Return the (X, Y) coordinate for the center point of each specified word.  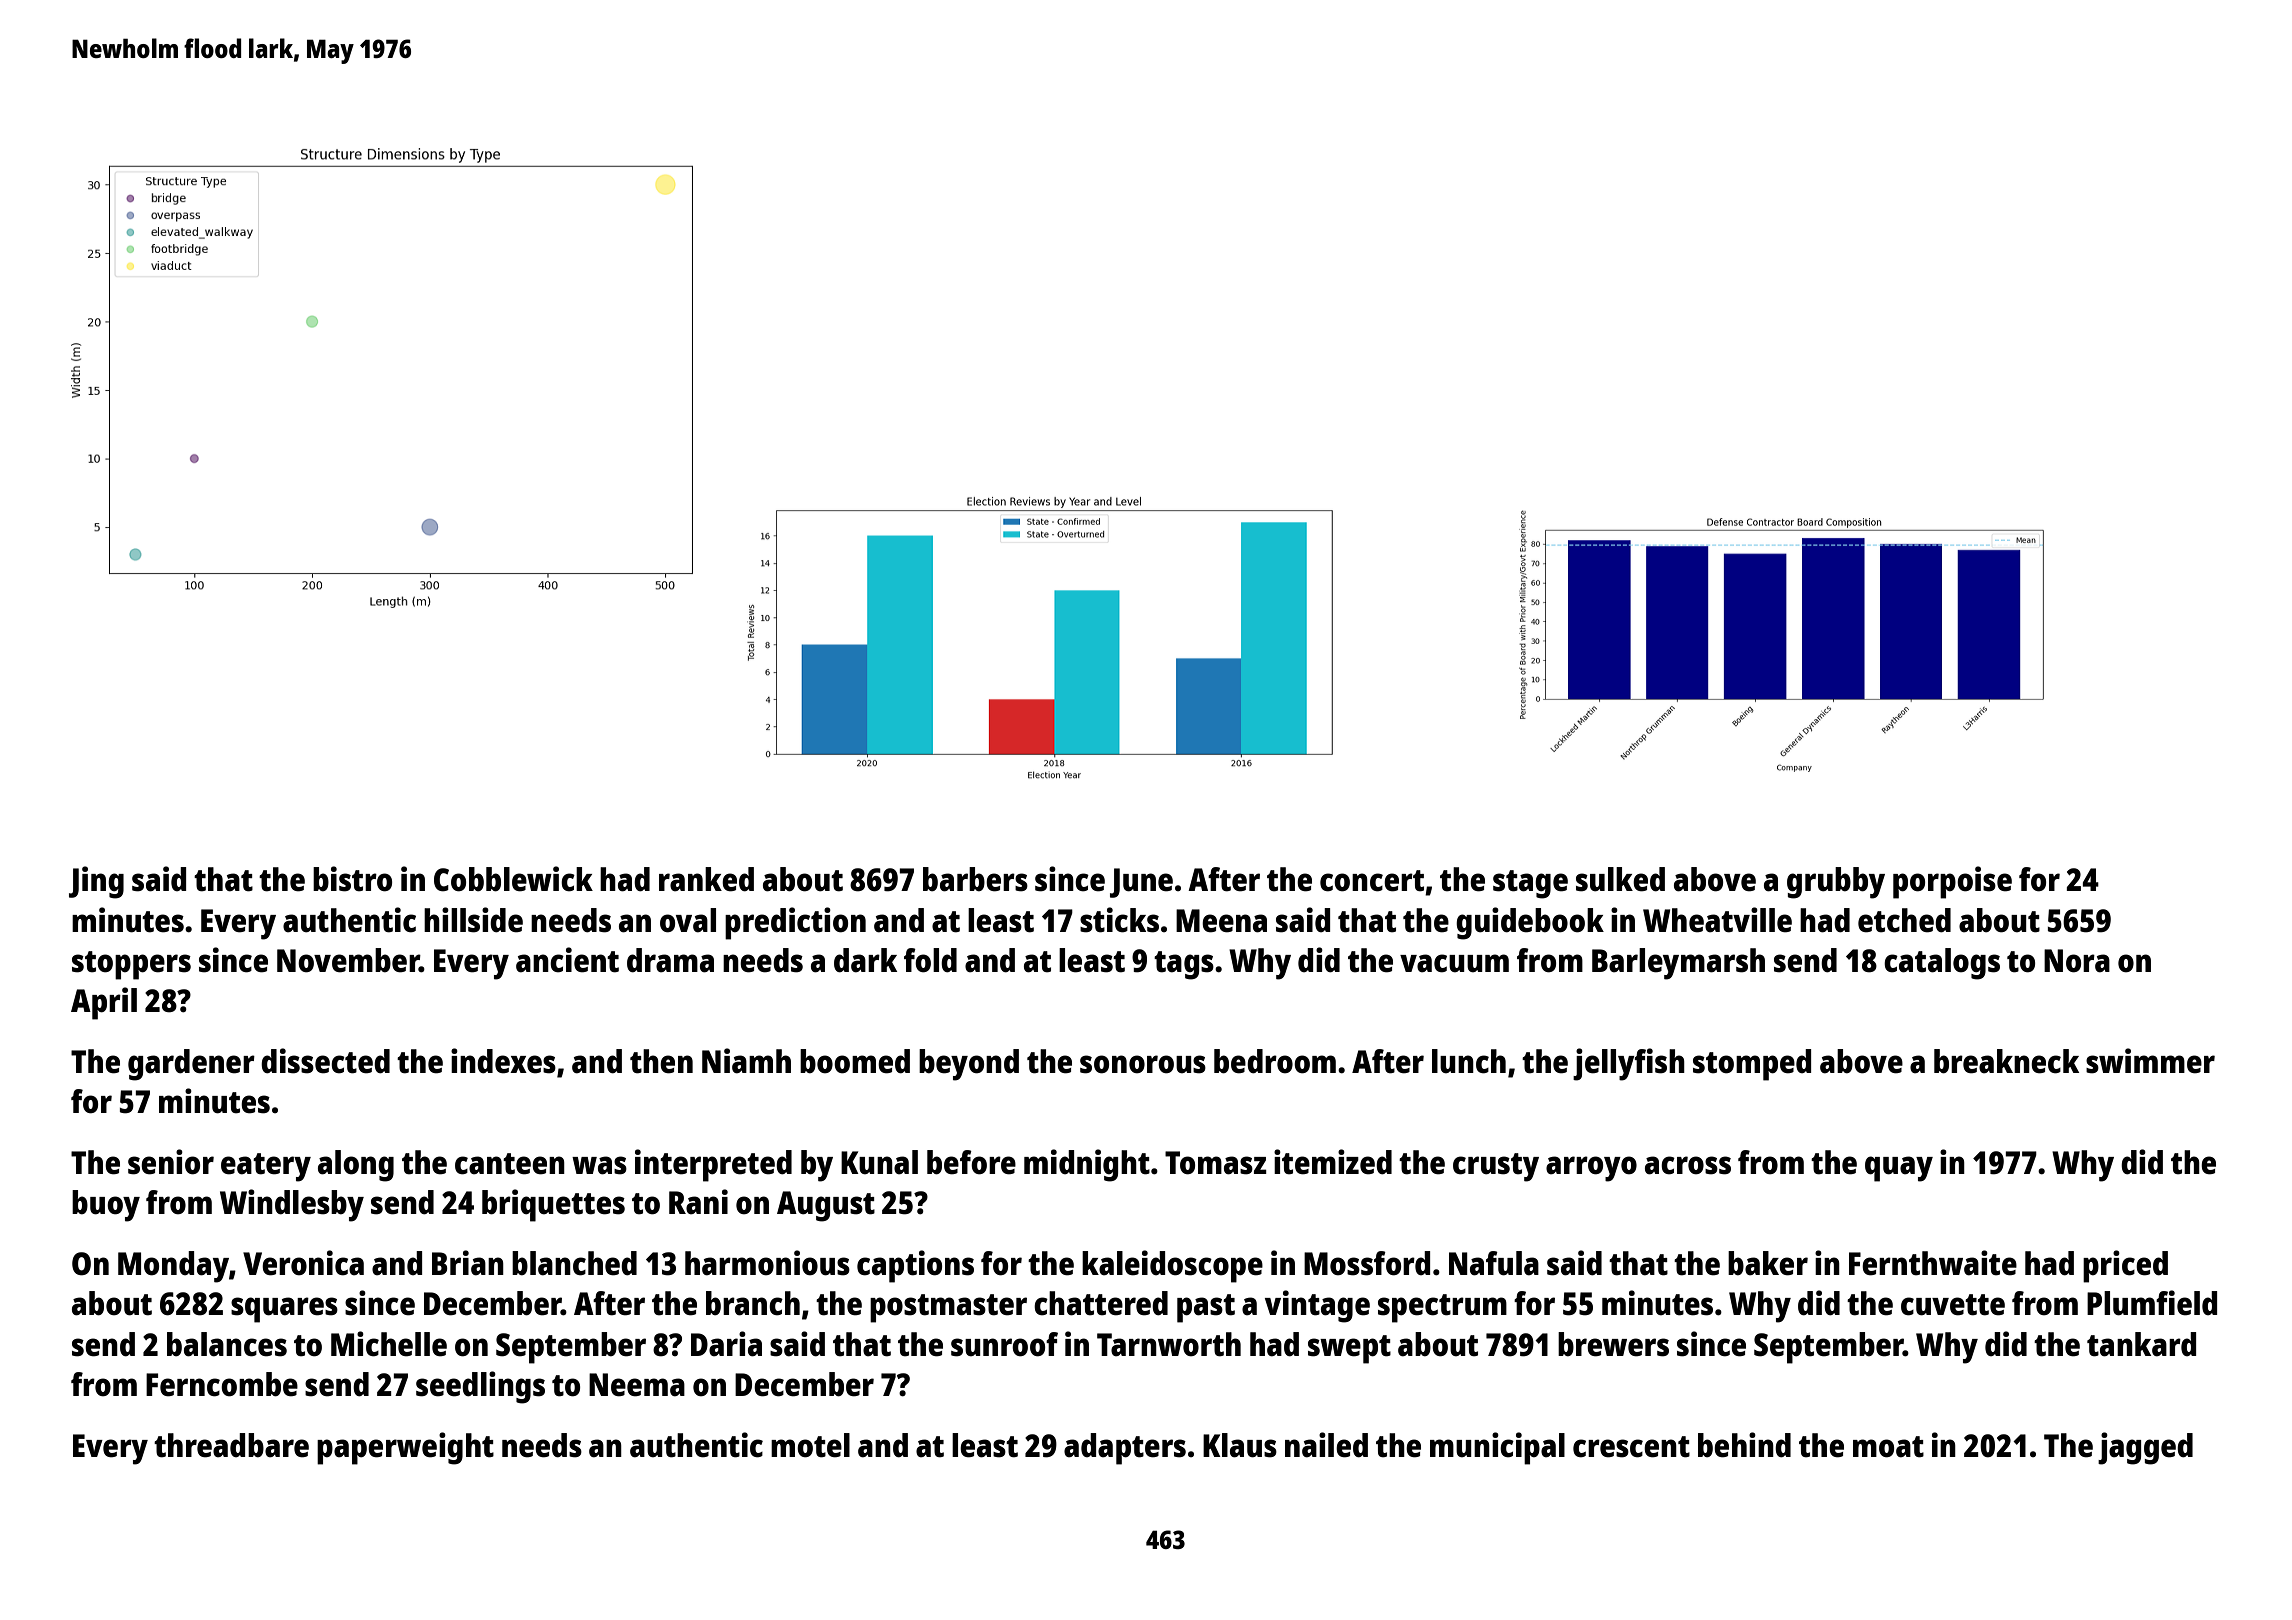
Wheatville (1717, 920)
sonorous (1143, 1064)
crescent (1631, 1447)
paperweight (405, 1448)
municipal (1497, 1448)
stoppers (131, 965)
